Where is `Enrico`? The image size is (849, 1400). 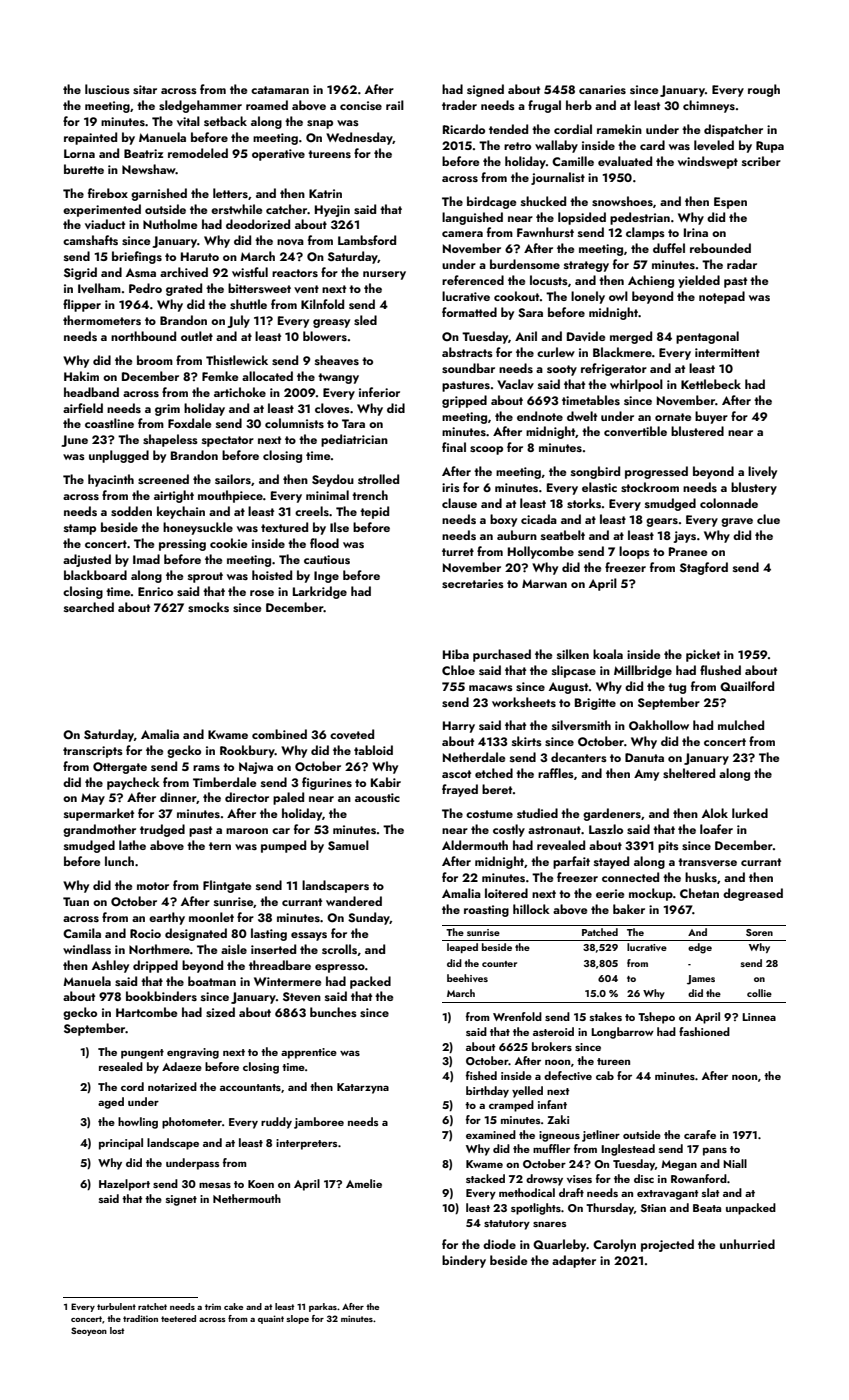
Enrico is located at coordinates (155, 591).
